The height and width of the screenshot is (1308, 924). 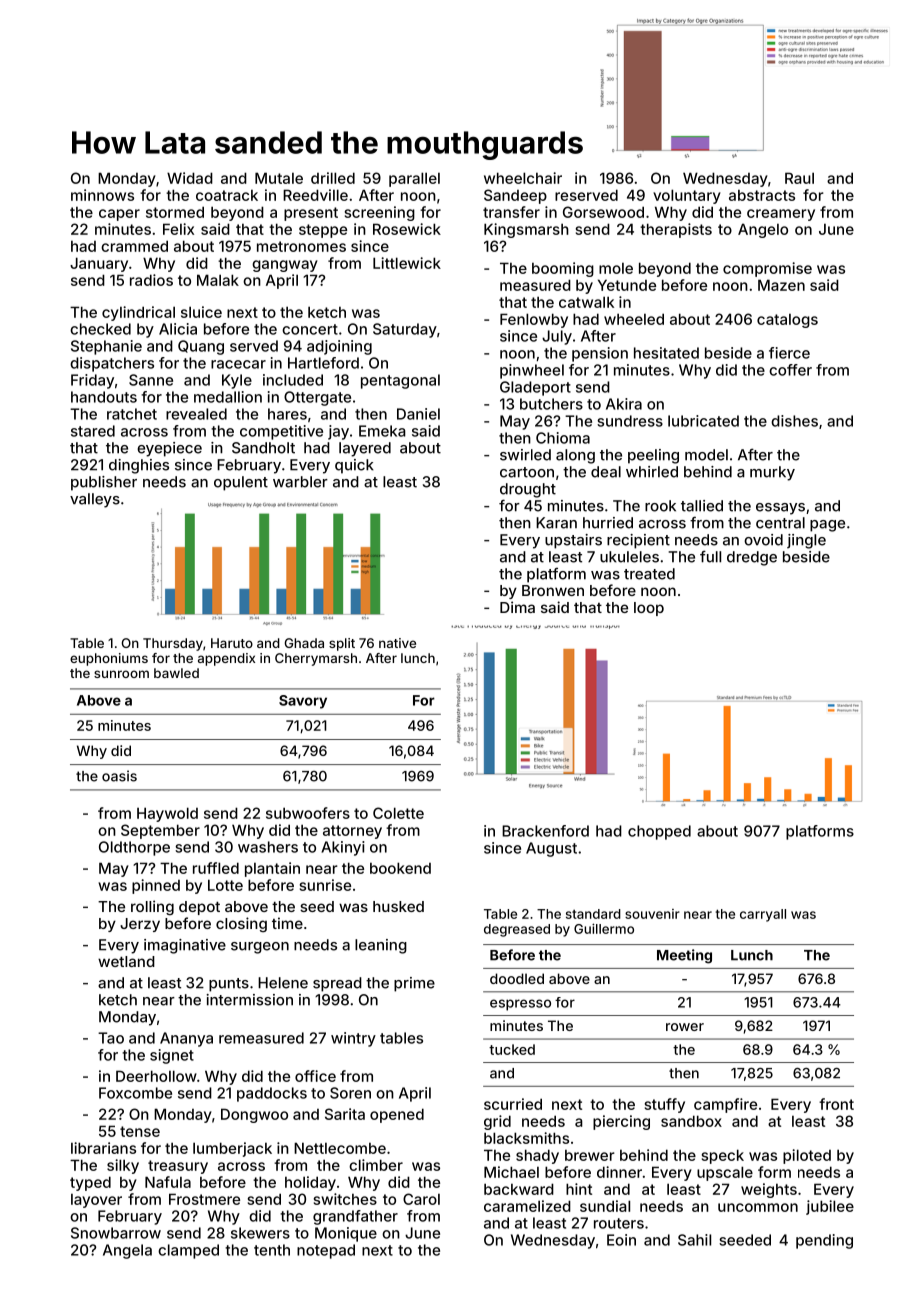 I want to click on clamped, so click(x=188, y=1251).
